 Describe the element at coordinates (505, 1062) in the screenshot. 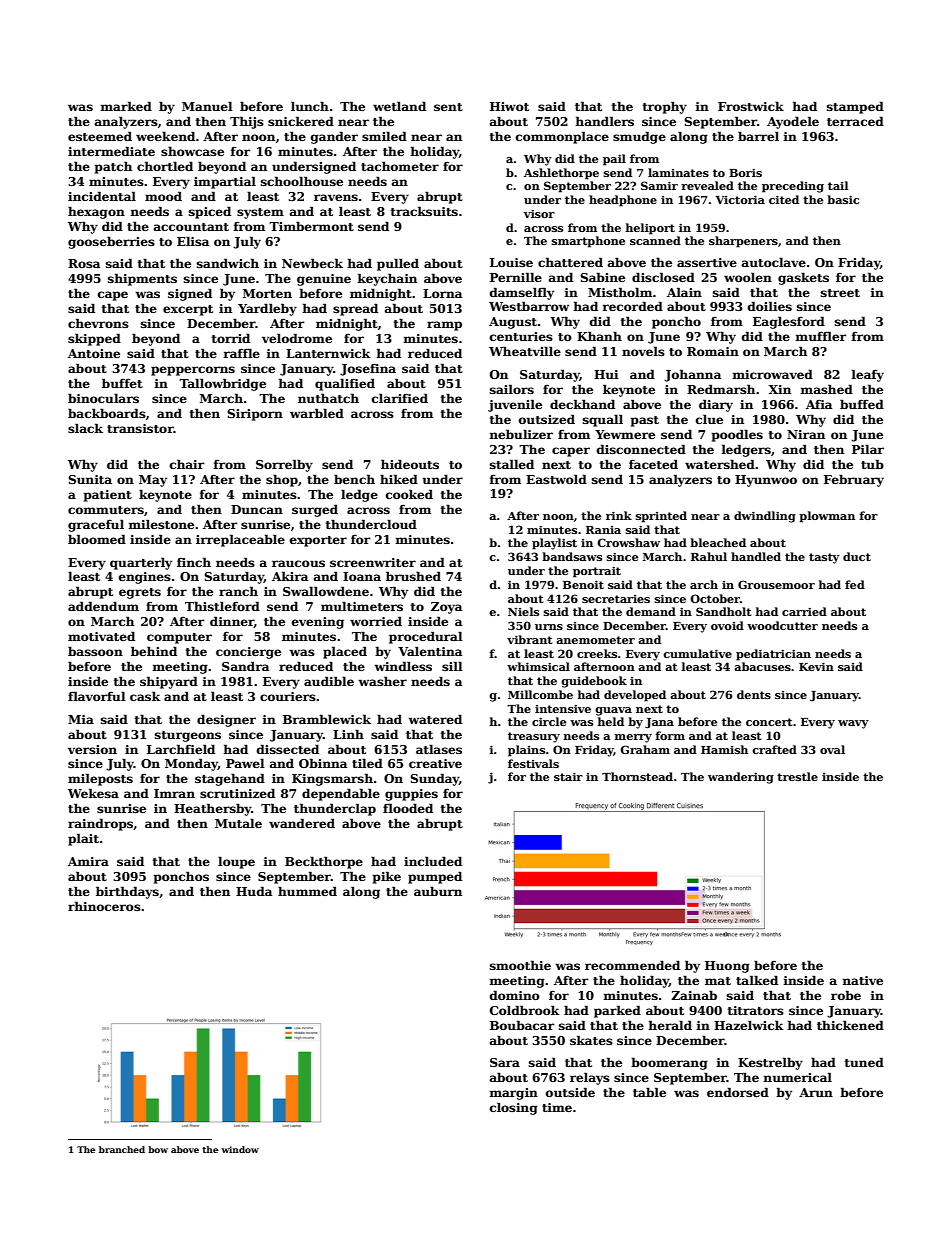

I see `Sara` at that location.
